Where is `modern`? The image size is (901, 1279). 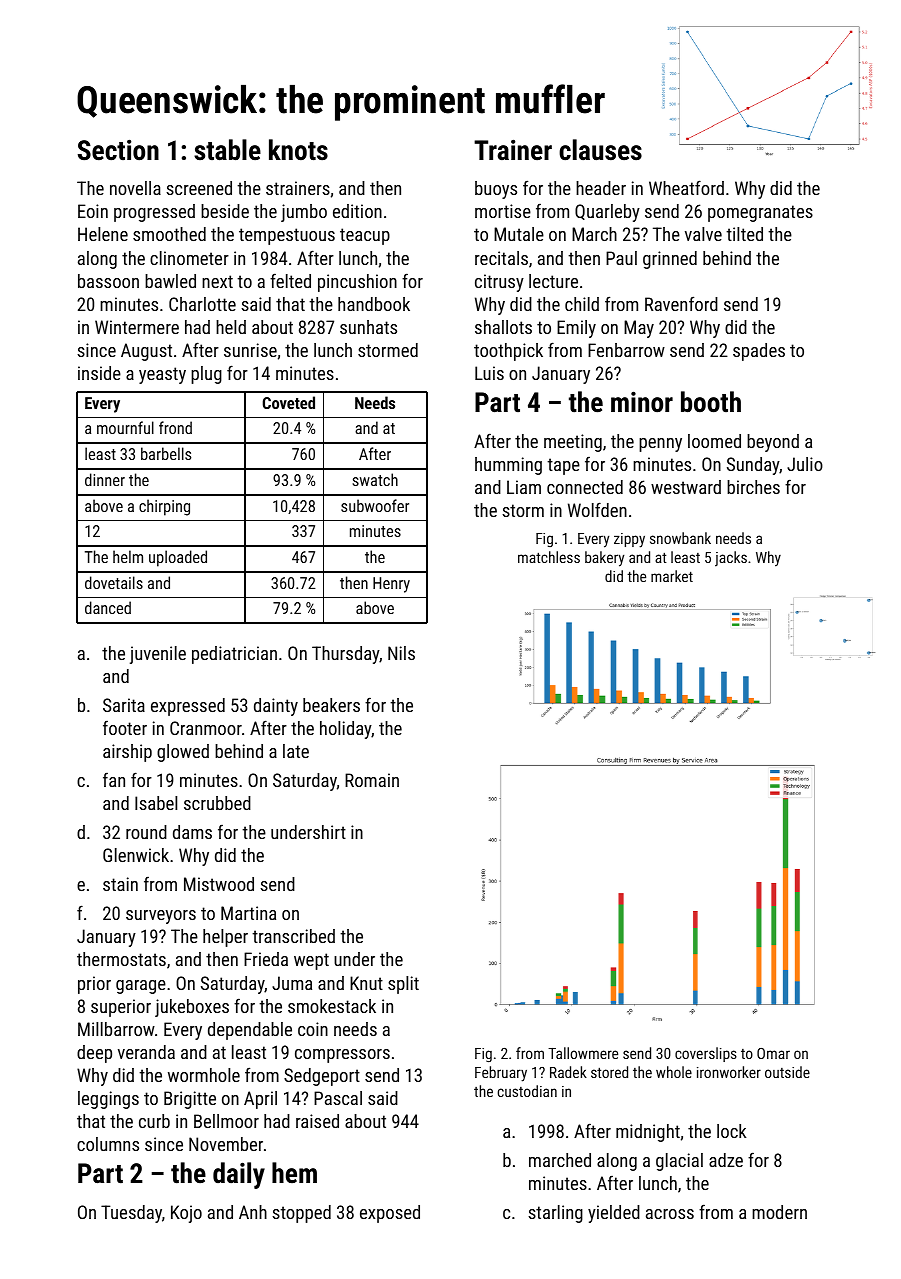
modern is located at coordinates (779, 1212).
